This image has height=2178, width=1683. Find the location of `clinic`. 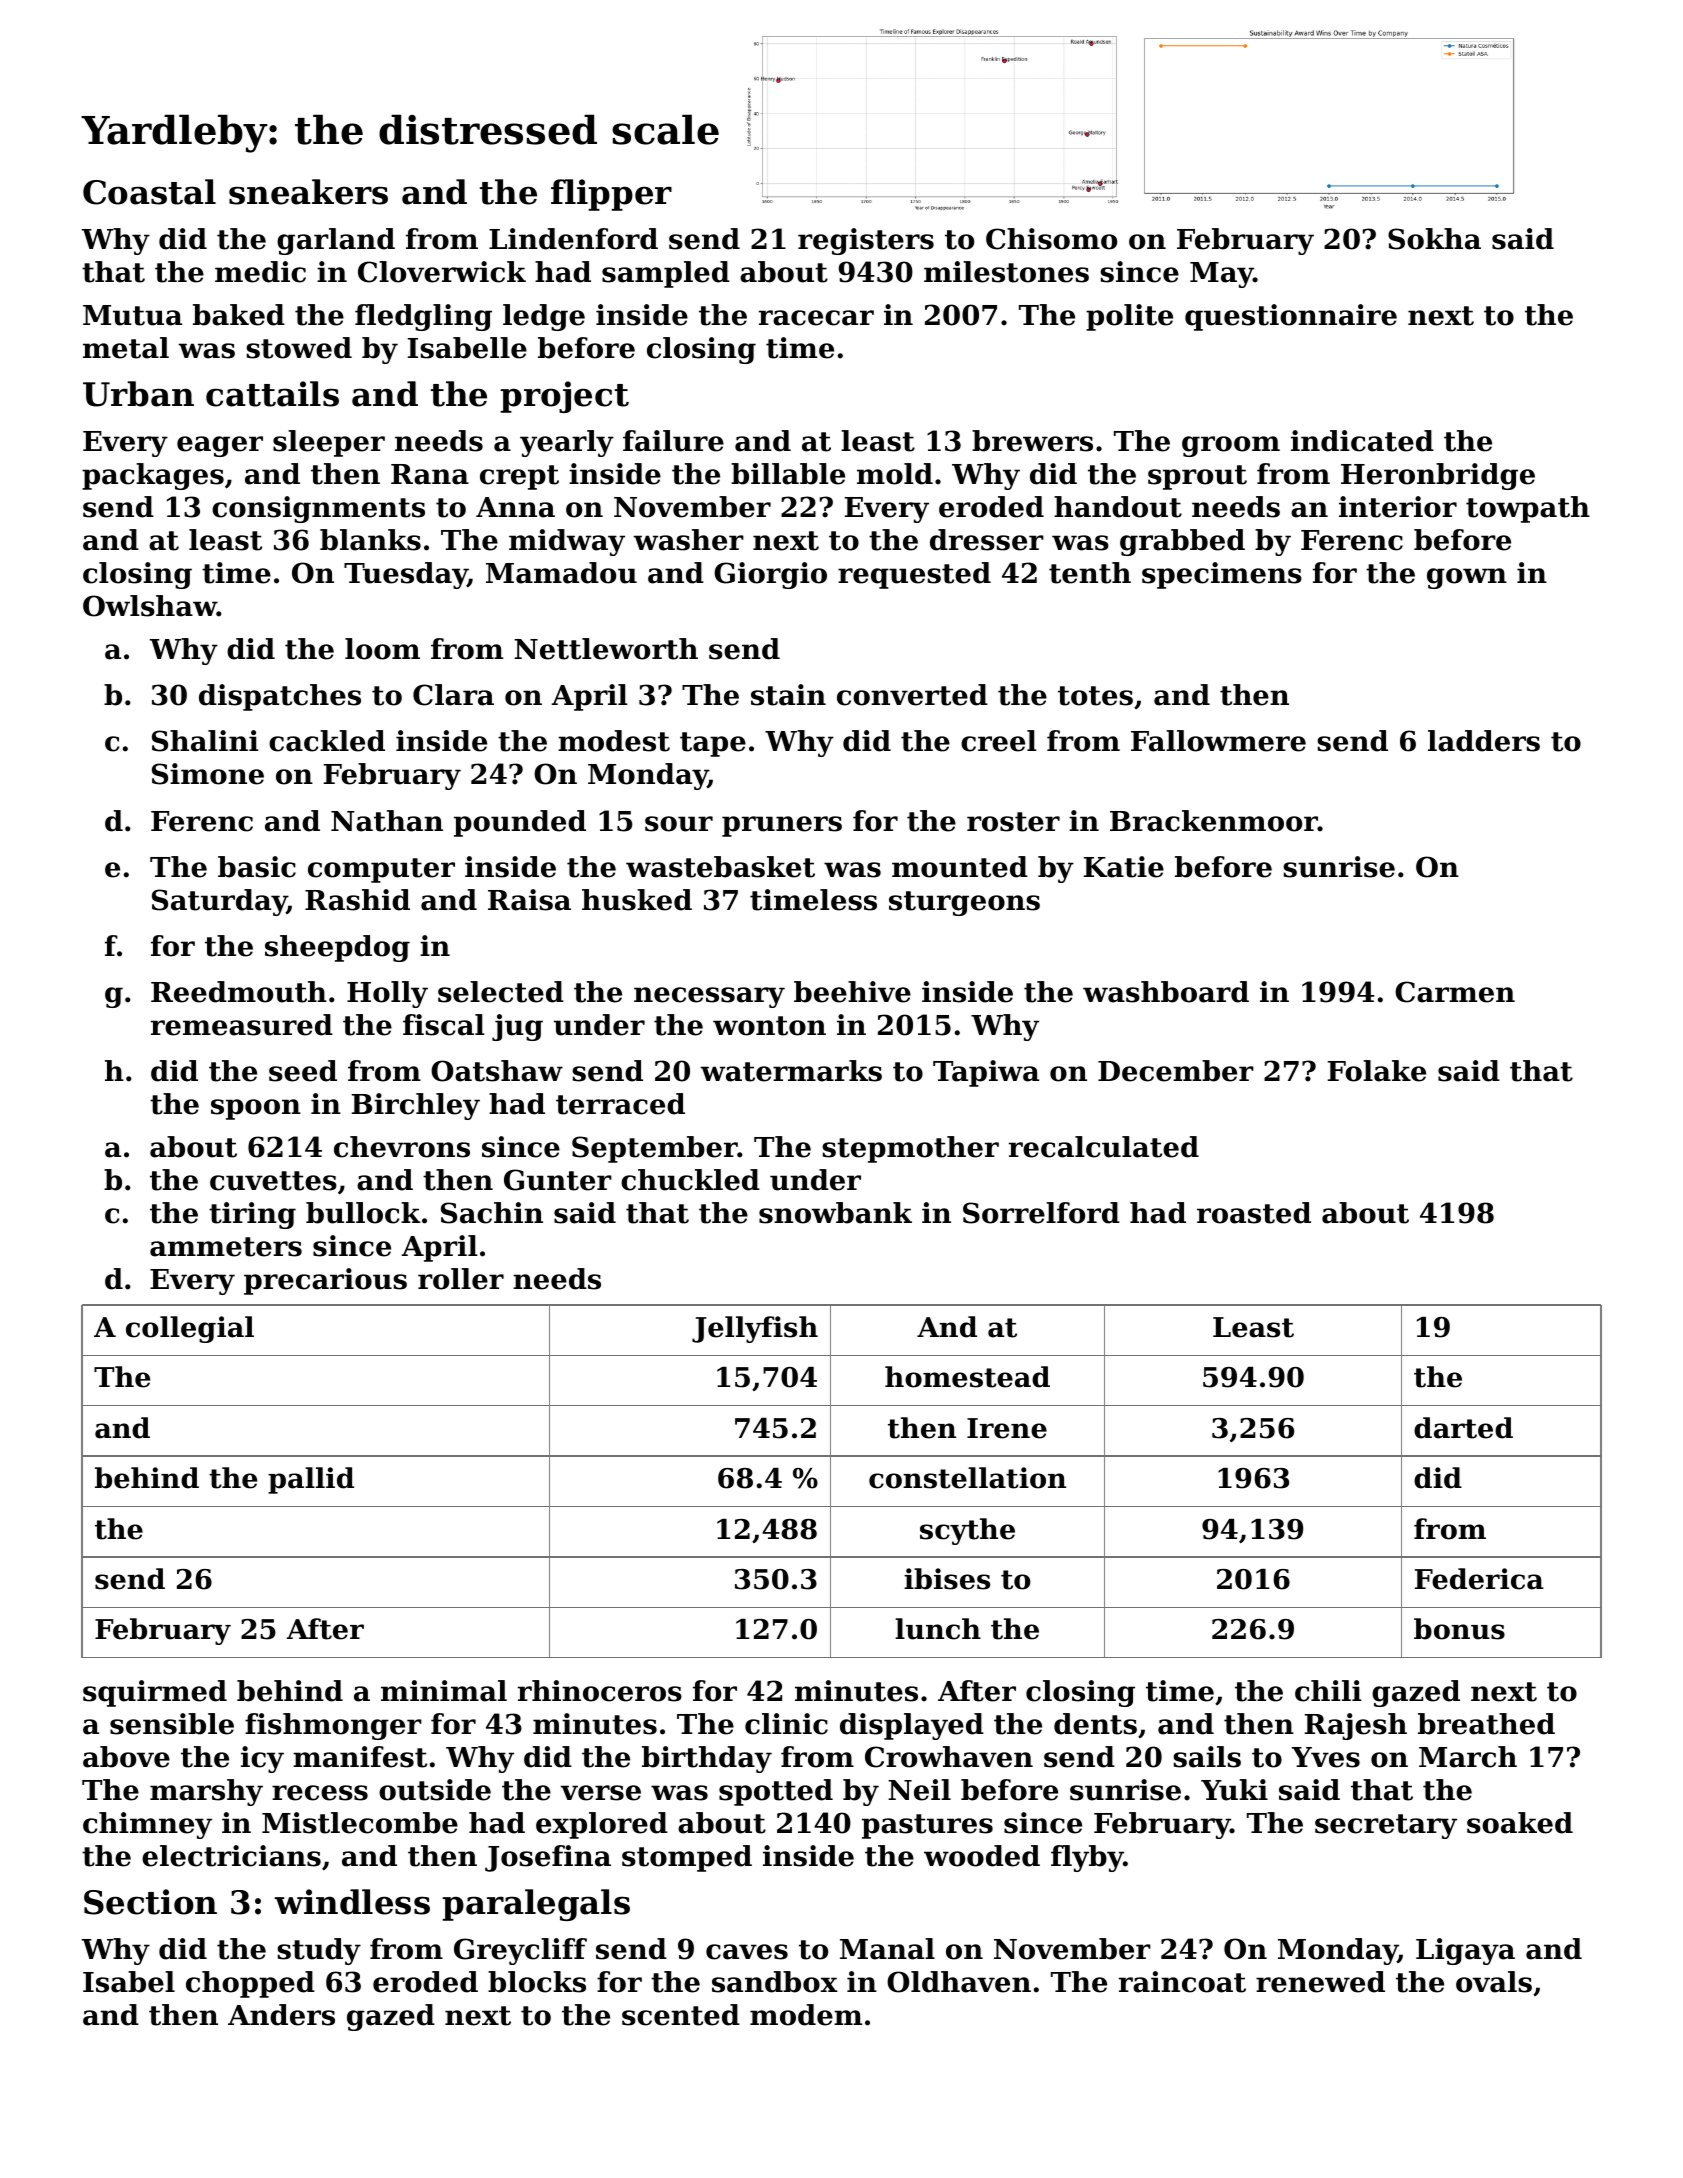

clinic is located at coordinates (786, 1724).
